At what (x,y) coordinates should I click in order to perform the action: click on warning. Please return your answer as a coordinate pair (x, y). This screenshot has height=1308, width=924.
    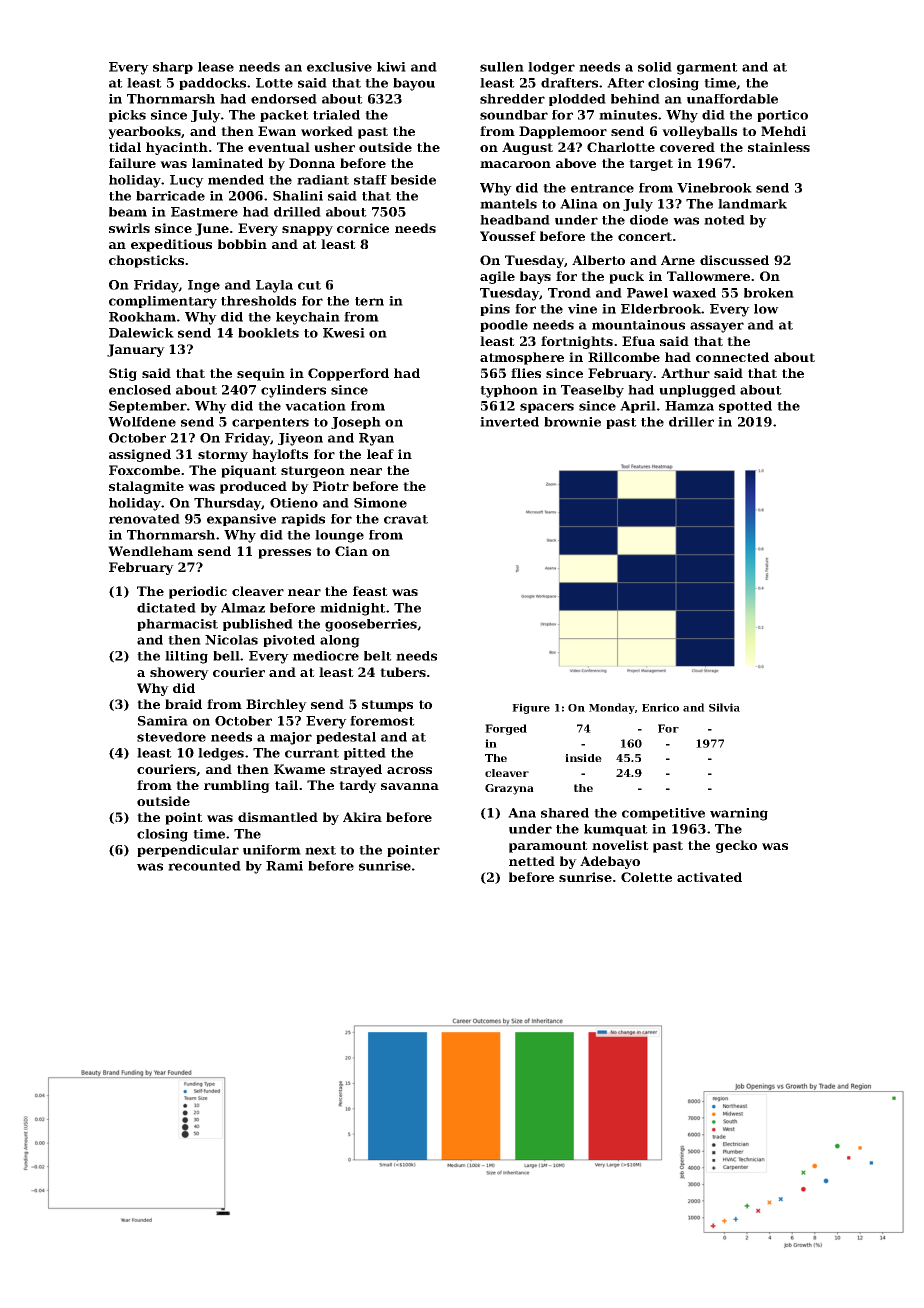
    Looking at the image, I should click on (739, 814).
